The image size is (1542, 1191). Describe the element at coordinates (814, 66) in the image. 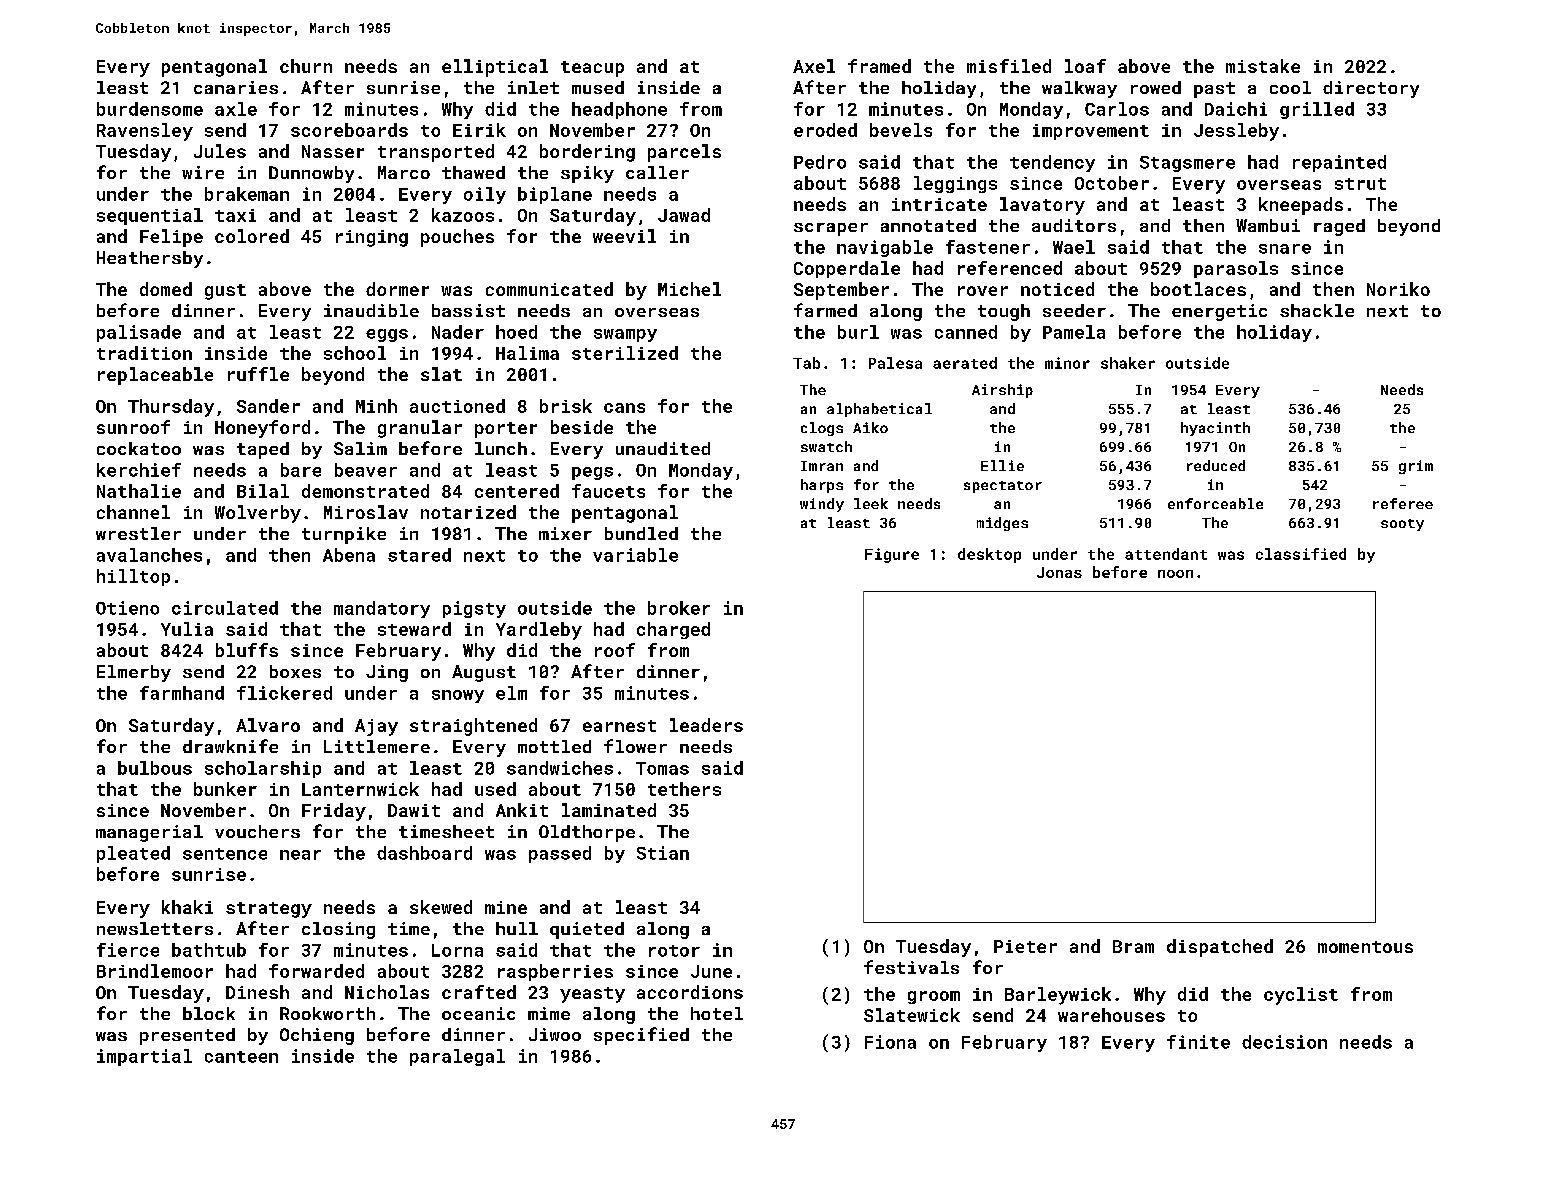

I see `Axel` at that location.
